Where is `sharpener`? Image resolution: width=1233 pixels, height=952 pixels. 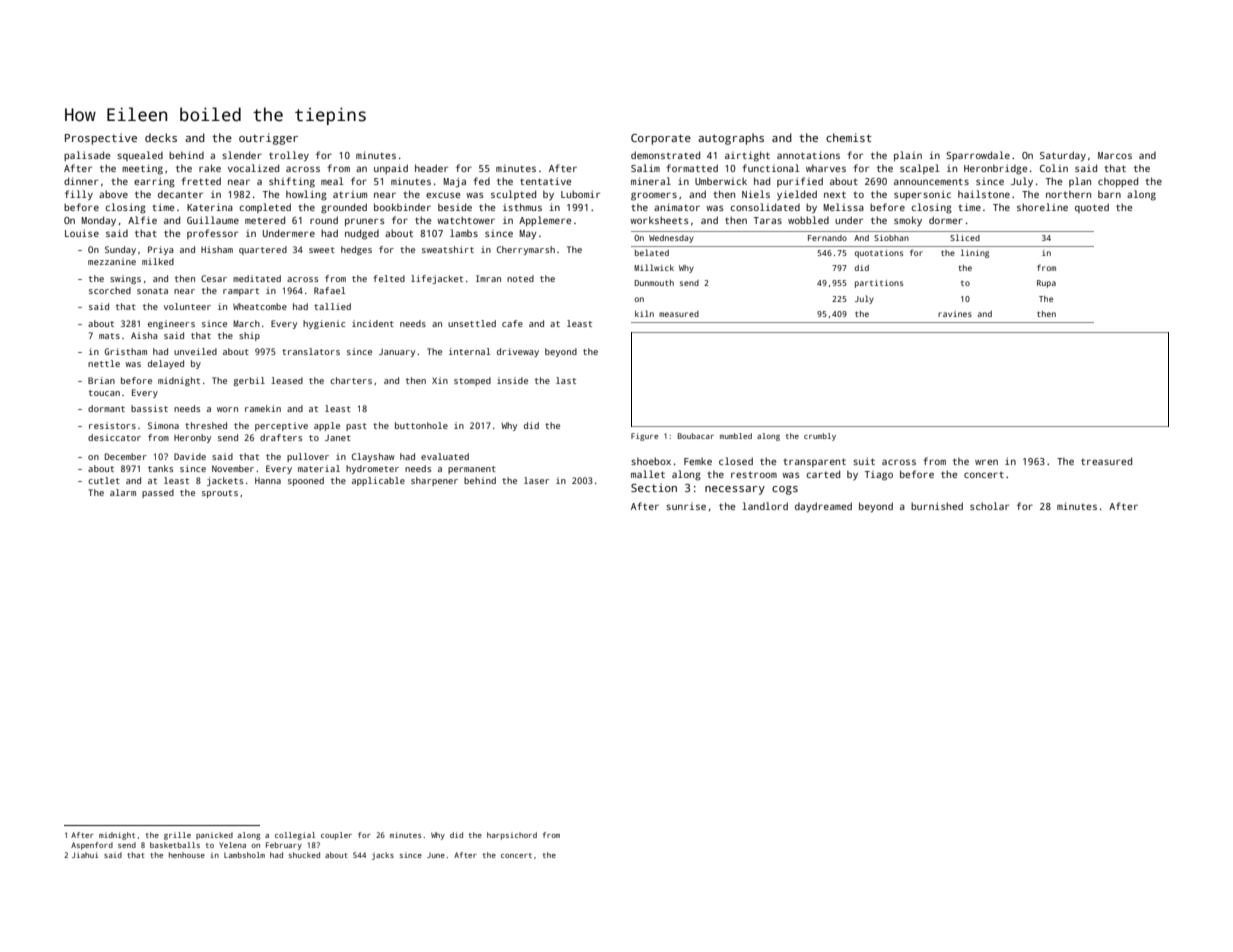 sharpener is located at coordinates (434, 481).
